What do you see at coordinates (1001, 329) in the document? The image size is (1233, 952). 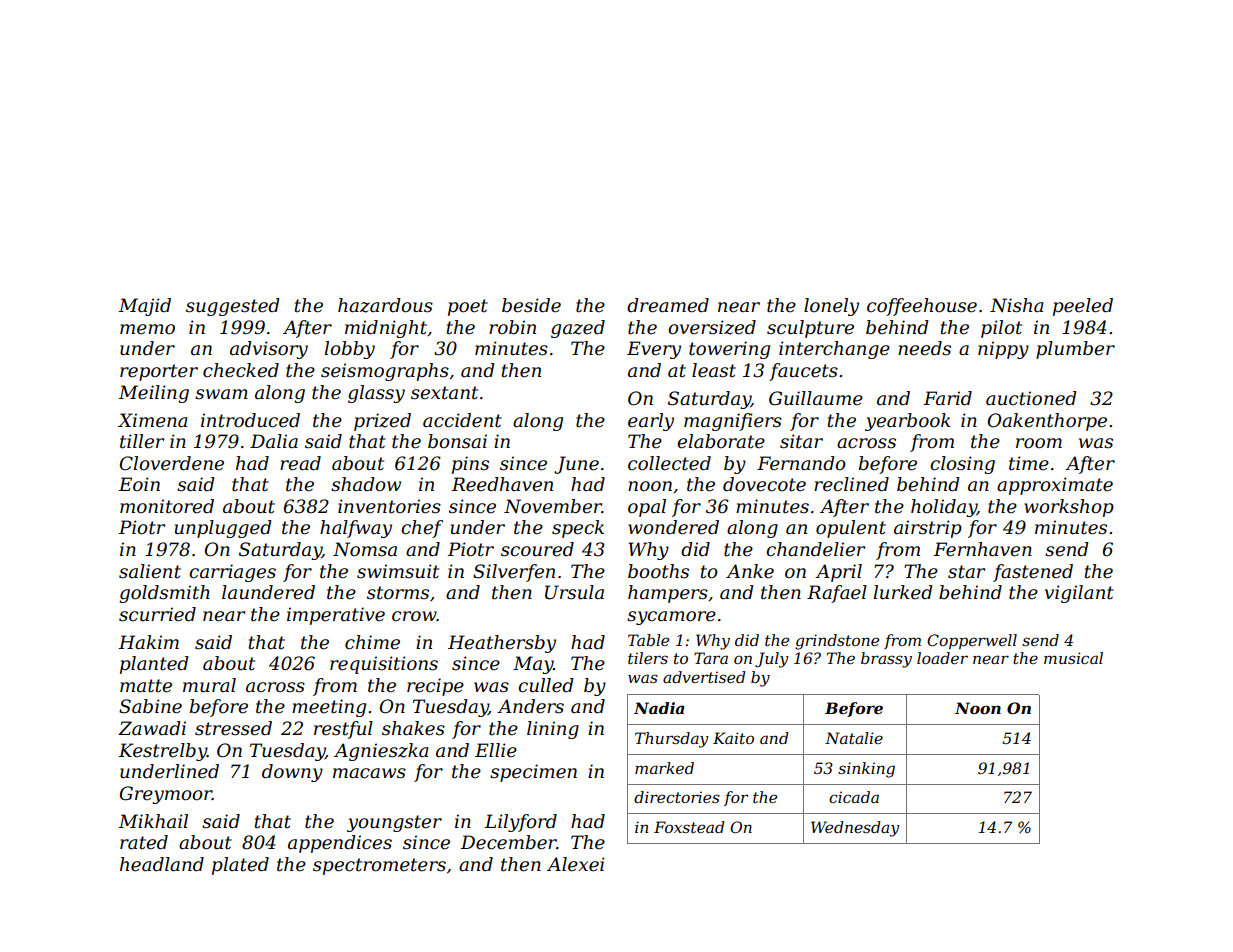 I see `pilot` at bounding box center [1001, 329].
